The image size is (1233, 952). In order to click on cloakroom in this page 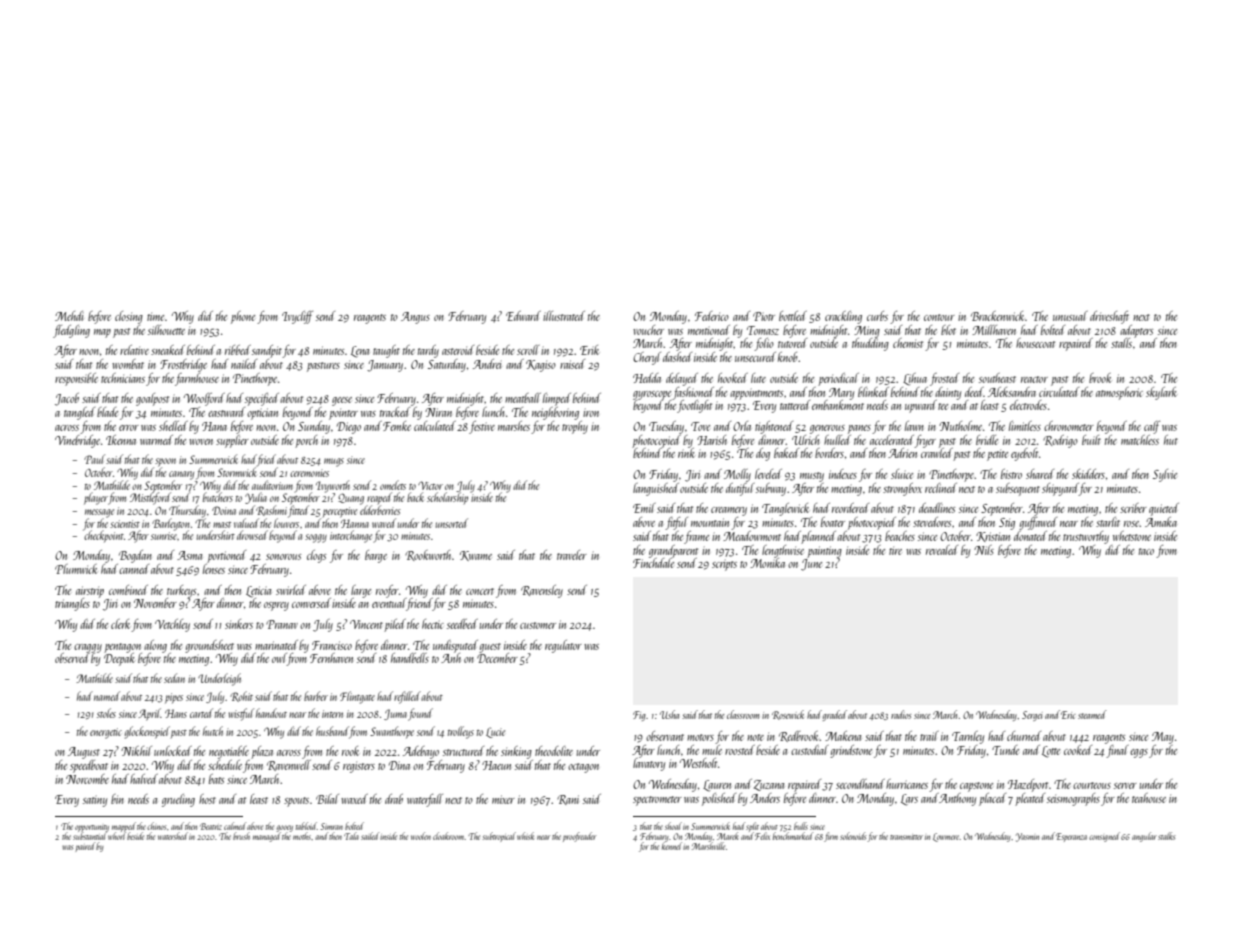, I will do `click(449, 836)`.
